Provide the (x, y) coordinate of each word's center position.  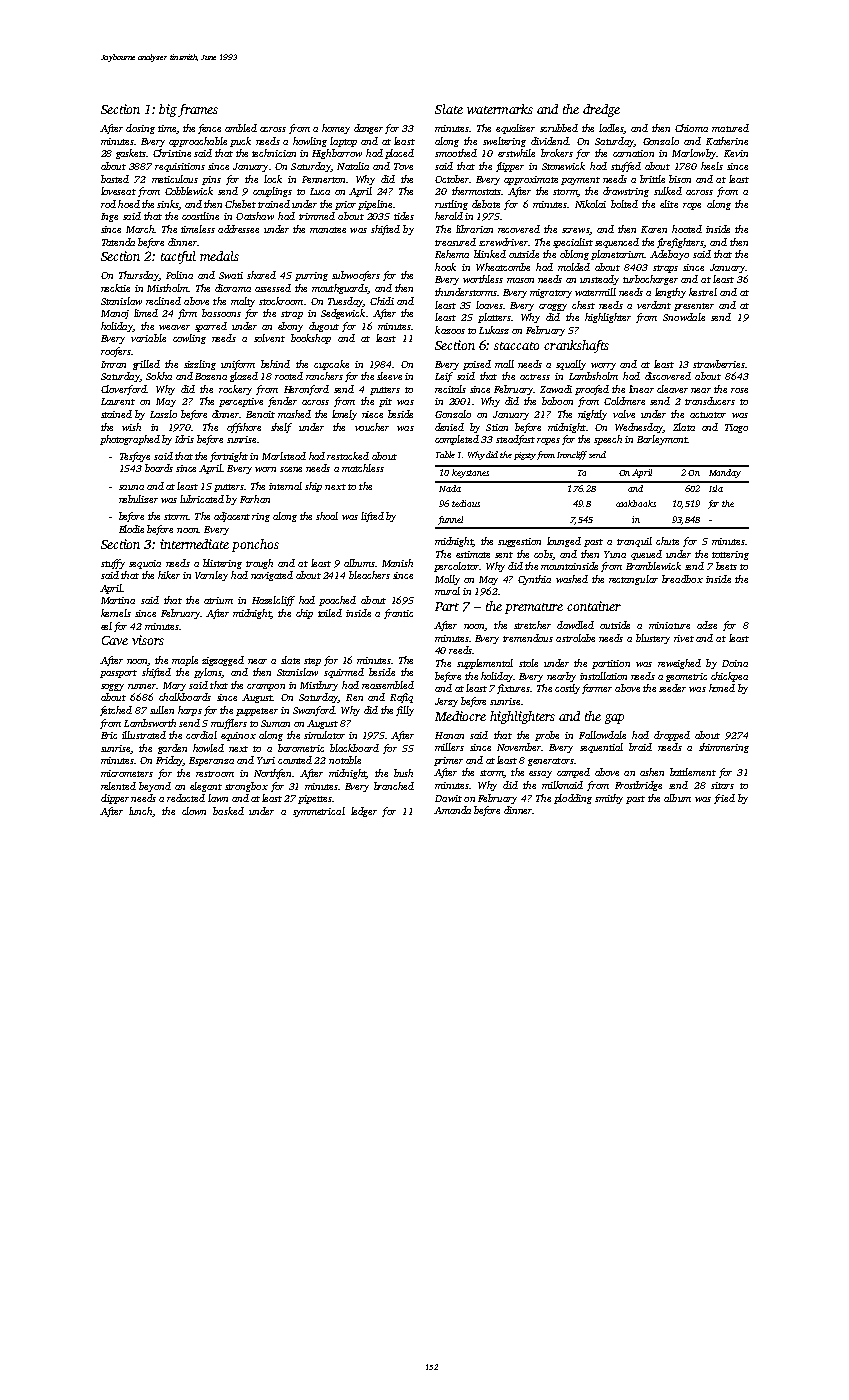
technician (274, 153)
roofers (116, 352)
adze (707, 625)
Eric (109, 735)
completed (457, 440)
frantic (398, 614)
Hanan (449, 735)
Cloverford (124, 390)
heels (712, 166)
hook (445, 267)
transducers (710, 401)
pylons (208, 673)
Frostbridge (638, 786)
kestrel (703, 292)
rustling (451, 205)
